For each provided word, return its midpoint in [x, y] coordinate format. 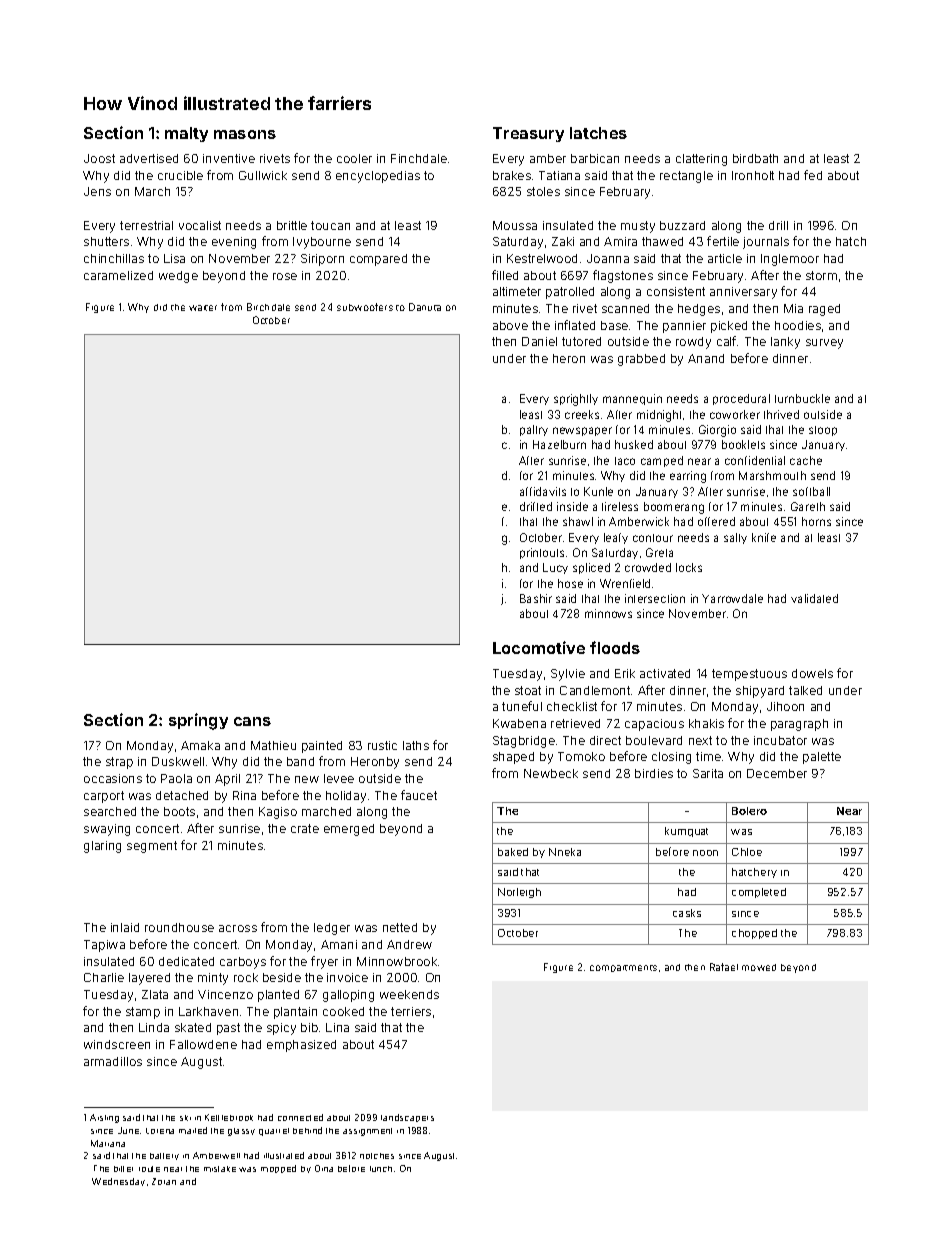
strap [119, 763]
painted [322, 747]
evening [234, 243]
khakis [706, 723]
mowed [759, 967]
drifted [536, 506]
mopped [278, 1169]
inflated [575, 325]
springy [198, 721]
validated [814, 598]
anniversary [743, 293]
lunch [381, 1169]
